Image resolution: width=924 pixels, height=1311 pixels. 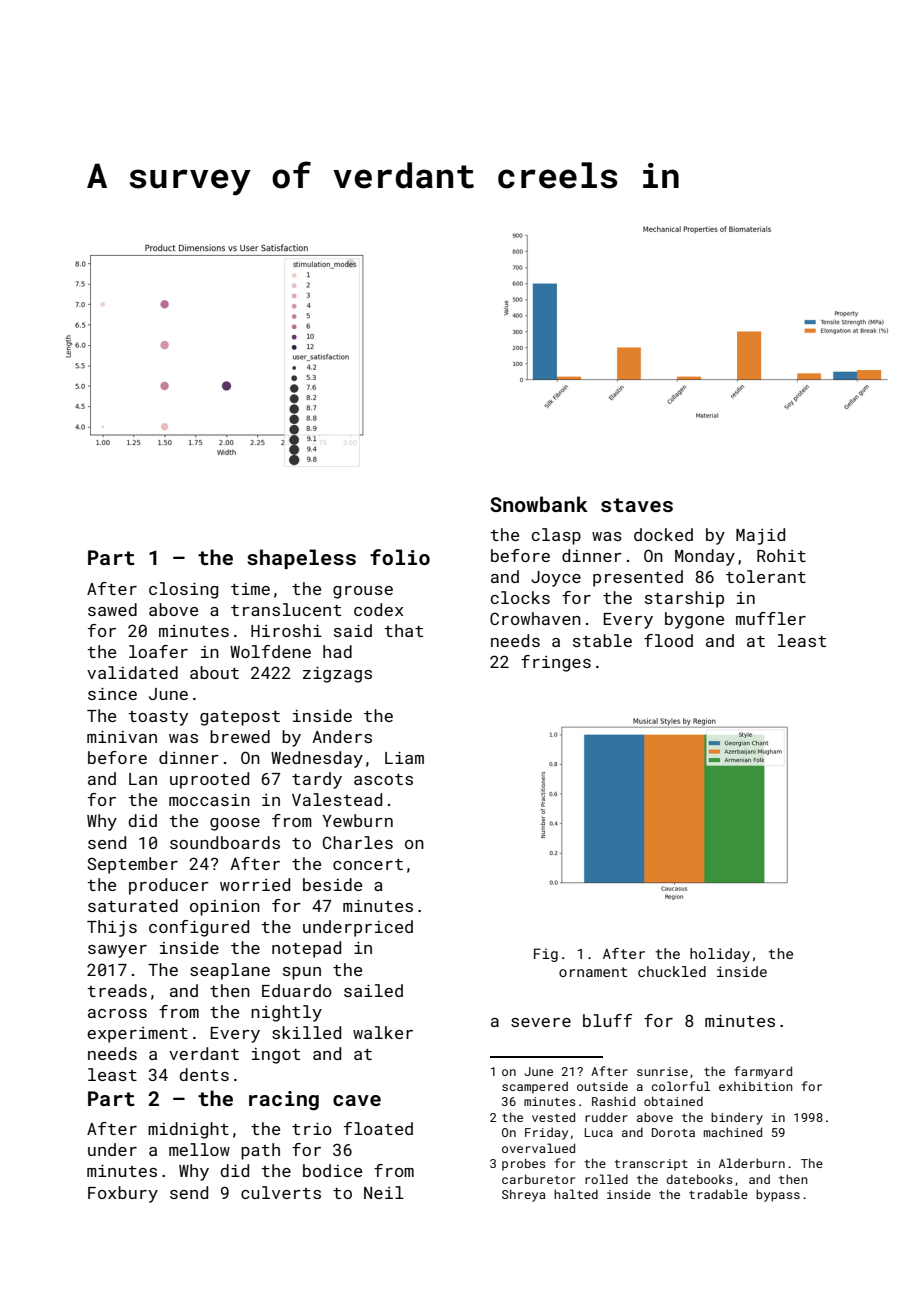 I want to click on flood, so click(x=668, y=640).
